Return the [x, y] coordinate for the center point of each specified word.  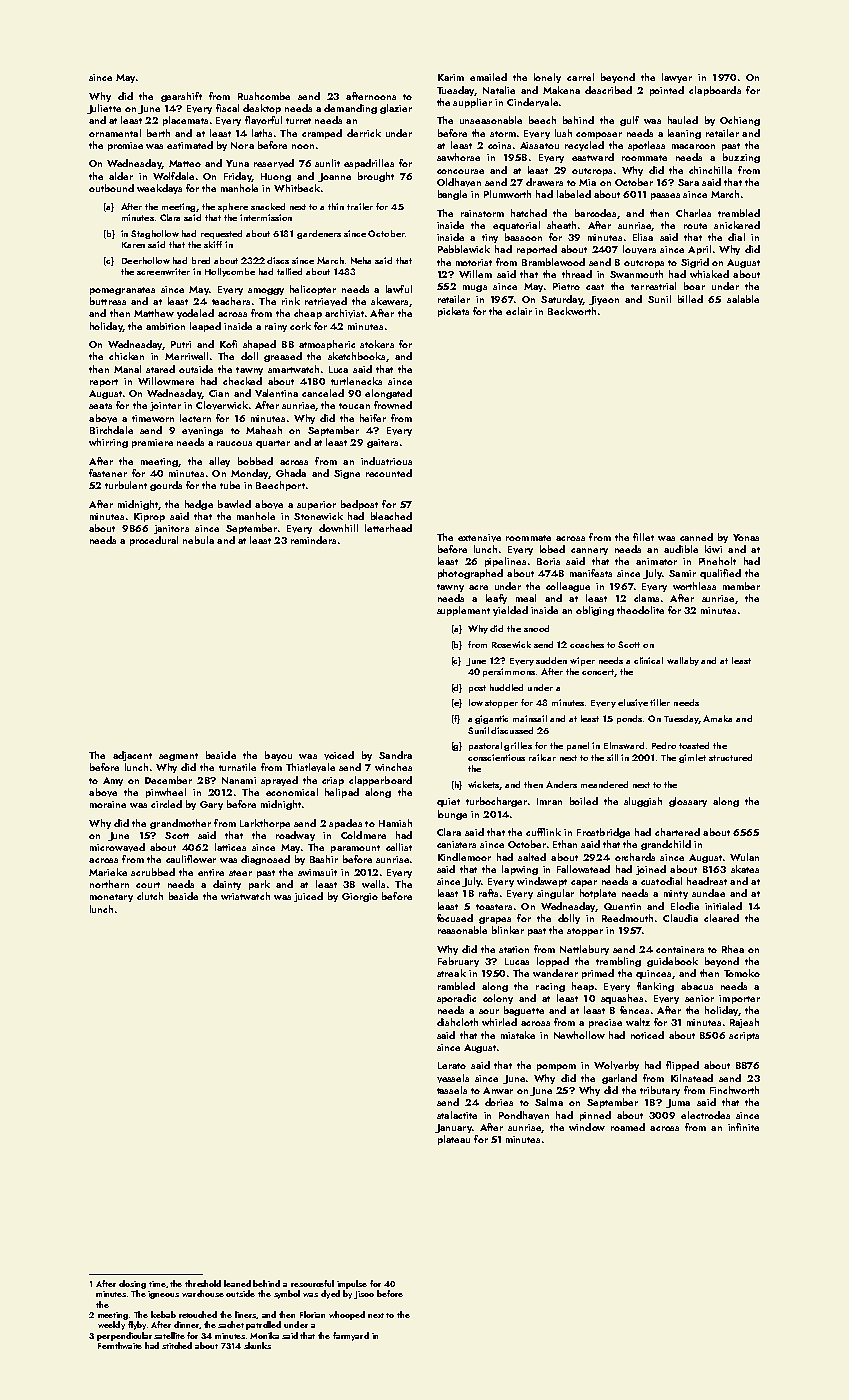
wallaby [683, 661]
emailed [488, 77]
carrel [580, 77]
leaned [237, 1283]
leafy [496, 599]
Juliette [104, 109]
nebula [198, 540]
